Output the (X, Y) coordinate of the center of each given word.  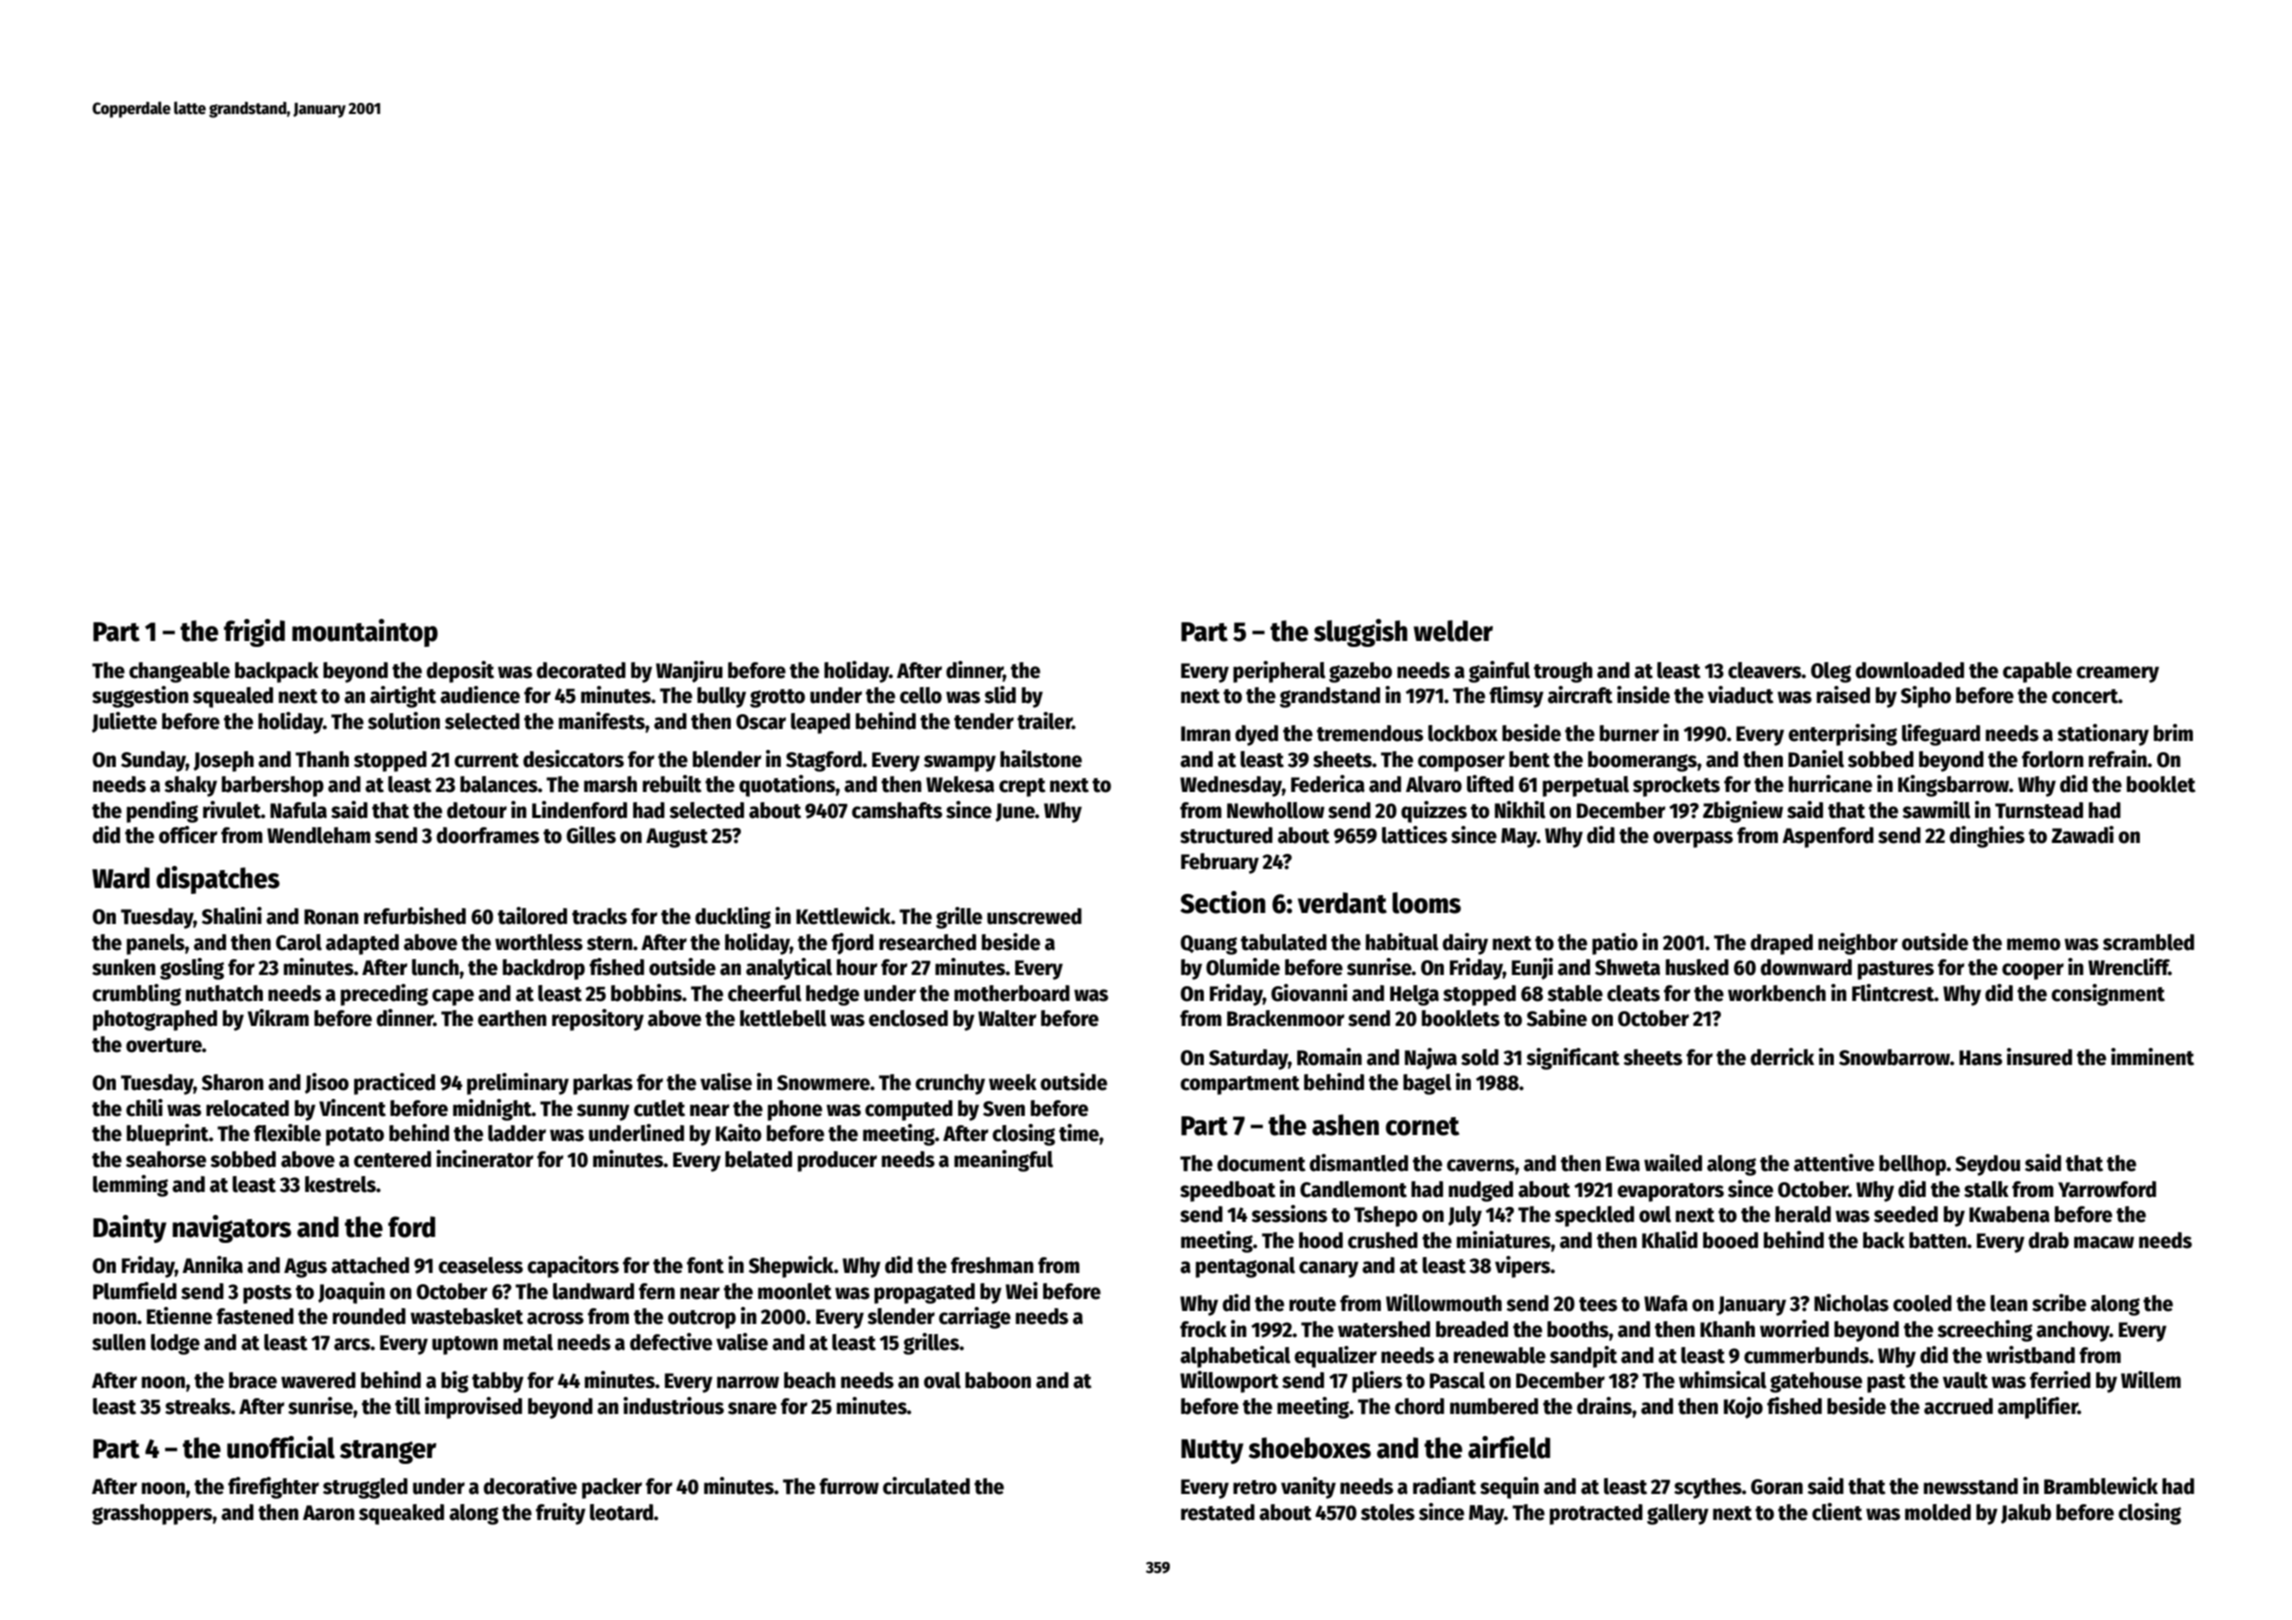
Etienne (179, 1316)
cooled (1922, 1303)
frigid (254, 633)
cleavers (1765, 670)
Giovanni (1309, 993)
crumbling (136, 995)
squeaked (401, 1514)
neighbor (1858, 944)
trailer (1044, 721)
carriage (975, 1318)
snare (752, 1408)
